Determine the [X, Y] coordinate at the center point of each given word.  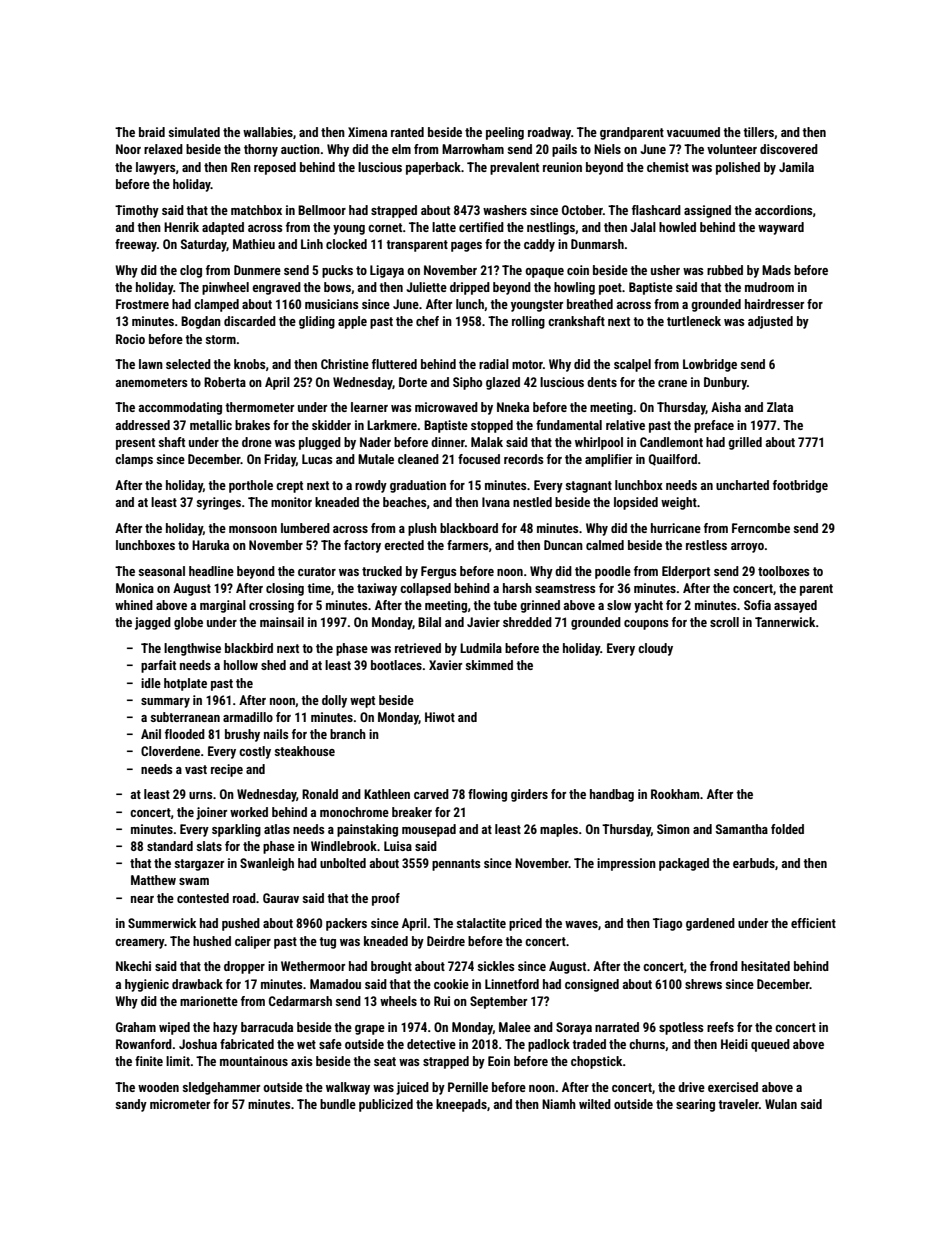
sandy [131, 1105]
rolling [528, 322]
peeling [505, 133]
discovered [789, 149]
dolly [334, 701]
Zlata [780, 407]
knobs [249, 364]
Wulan [781, 1104]
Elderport [686, 572]
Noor [128, 149]
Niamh [559, 1104]
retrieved [418, 648]
